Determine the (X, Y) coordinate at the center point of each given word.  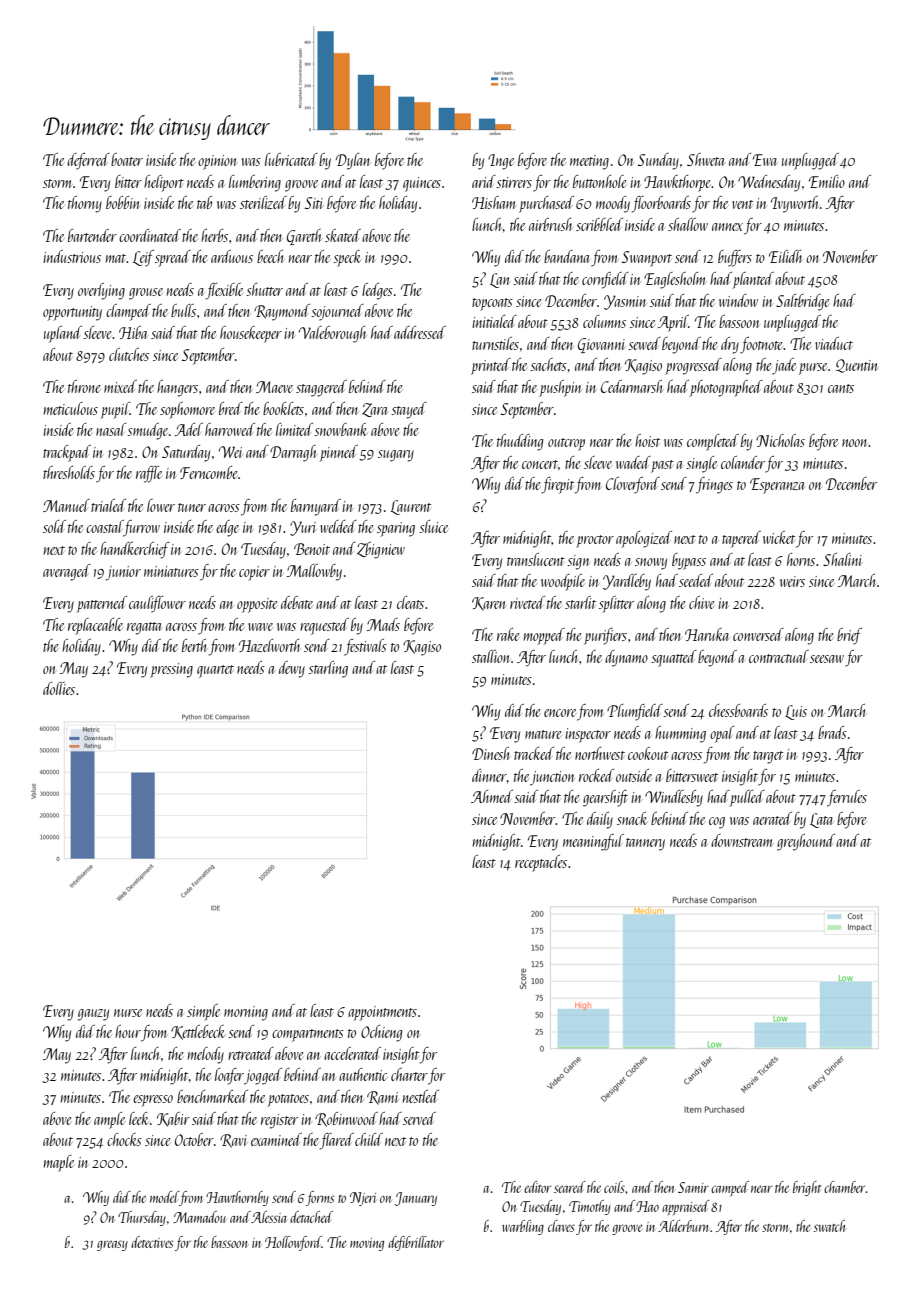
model (164, 1197)
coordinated (150, 235)
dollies (59, 688)
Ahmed (492, 796)
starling (328, 669)
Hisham (494, 202)
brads (832, 732)
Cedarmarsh (631, 386)
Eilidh (785, 256)
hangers (177, 388)
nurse (128, 1013)
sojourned (337, 312)
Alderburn (683, 1226)
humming (680, 734)
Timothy (590, 1207)
